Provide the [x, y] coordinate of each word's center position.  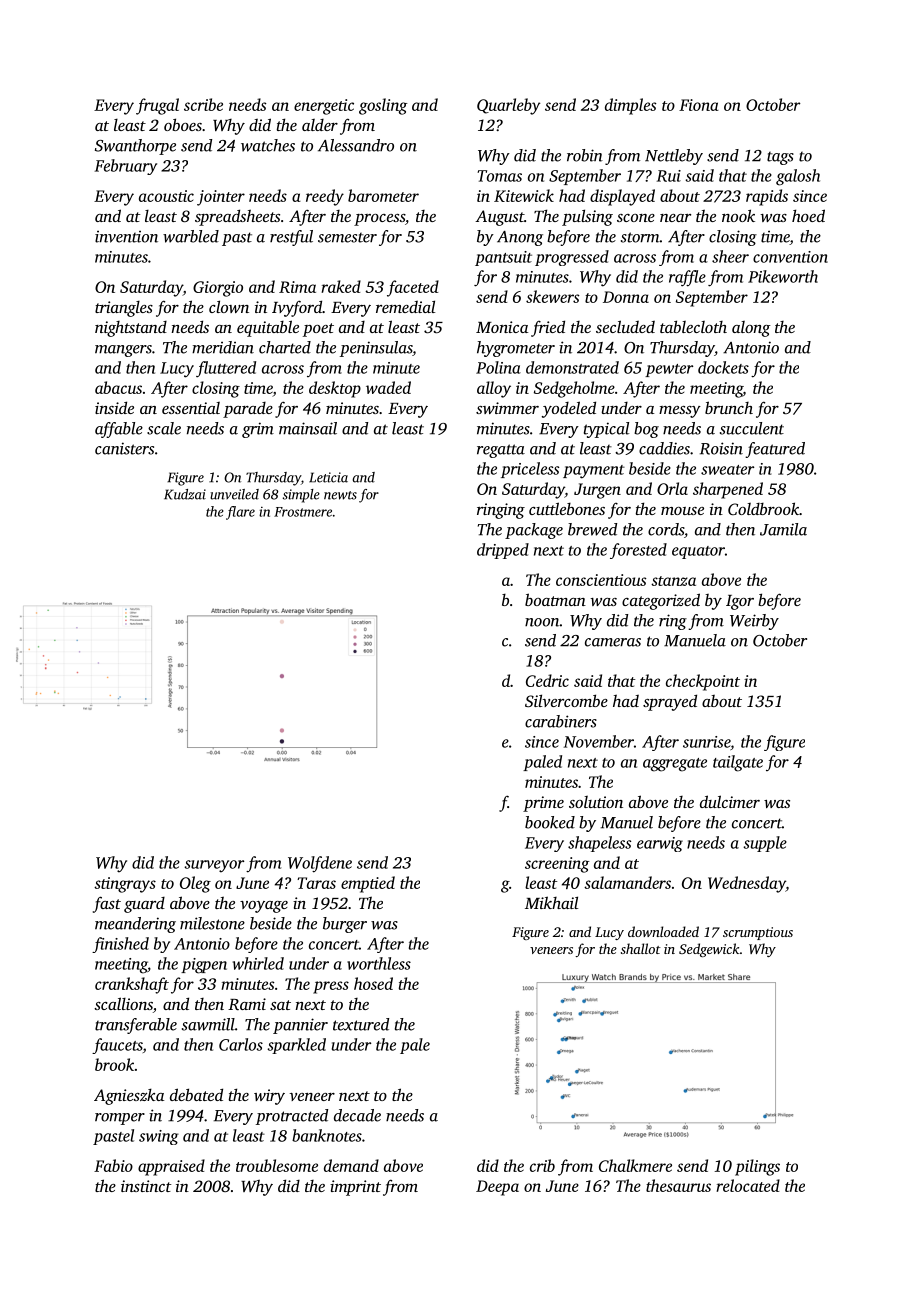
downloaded [663, 931]
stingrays [125, 885]
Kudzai [185, 494]
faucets [117, 1046]
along [751, 329]
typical [607, 430]
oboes [183, 124]
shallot [641, 948]
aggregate [675, 765]
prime [543, 804]
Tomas [499, 176]
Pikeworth [783, 276]
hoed [808, 215]
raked [341, 286]
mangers [123, 351]
